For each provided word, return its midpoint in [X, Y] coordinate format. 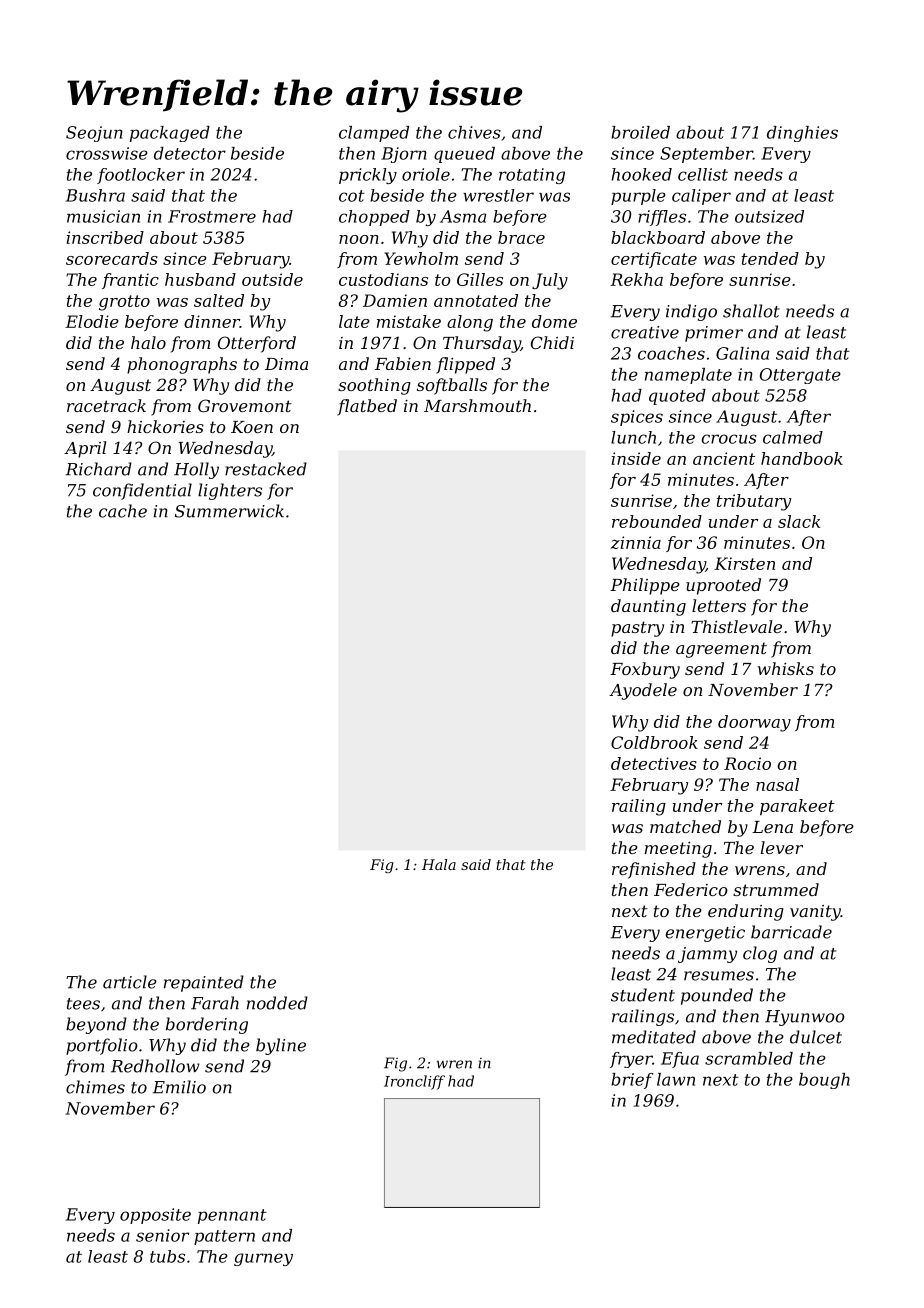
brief [632, 1081]
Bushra [95, 195]
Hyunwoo [805, 1018]
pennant [232, 1216]
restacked [266, 469]
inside [636, 458]
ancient [724, 458]
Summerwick [229, 511]
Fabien [403, 363]
